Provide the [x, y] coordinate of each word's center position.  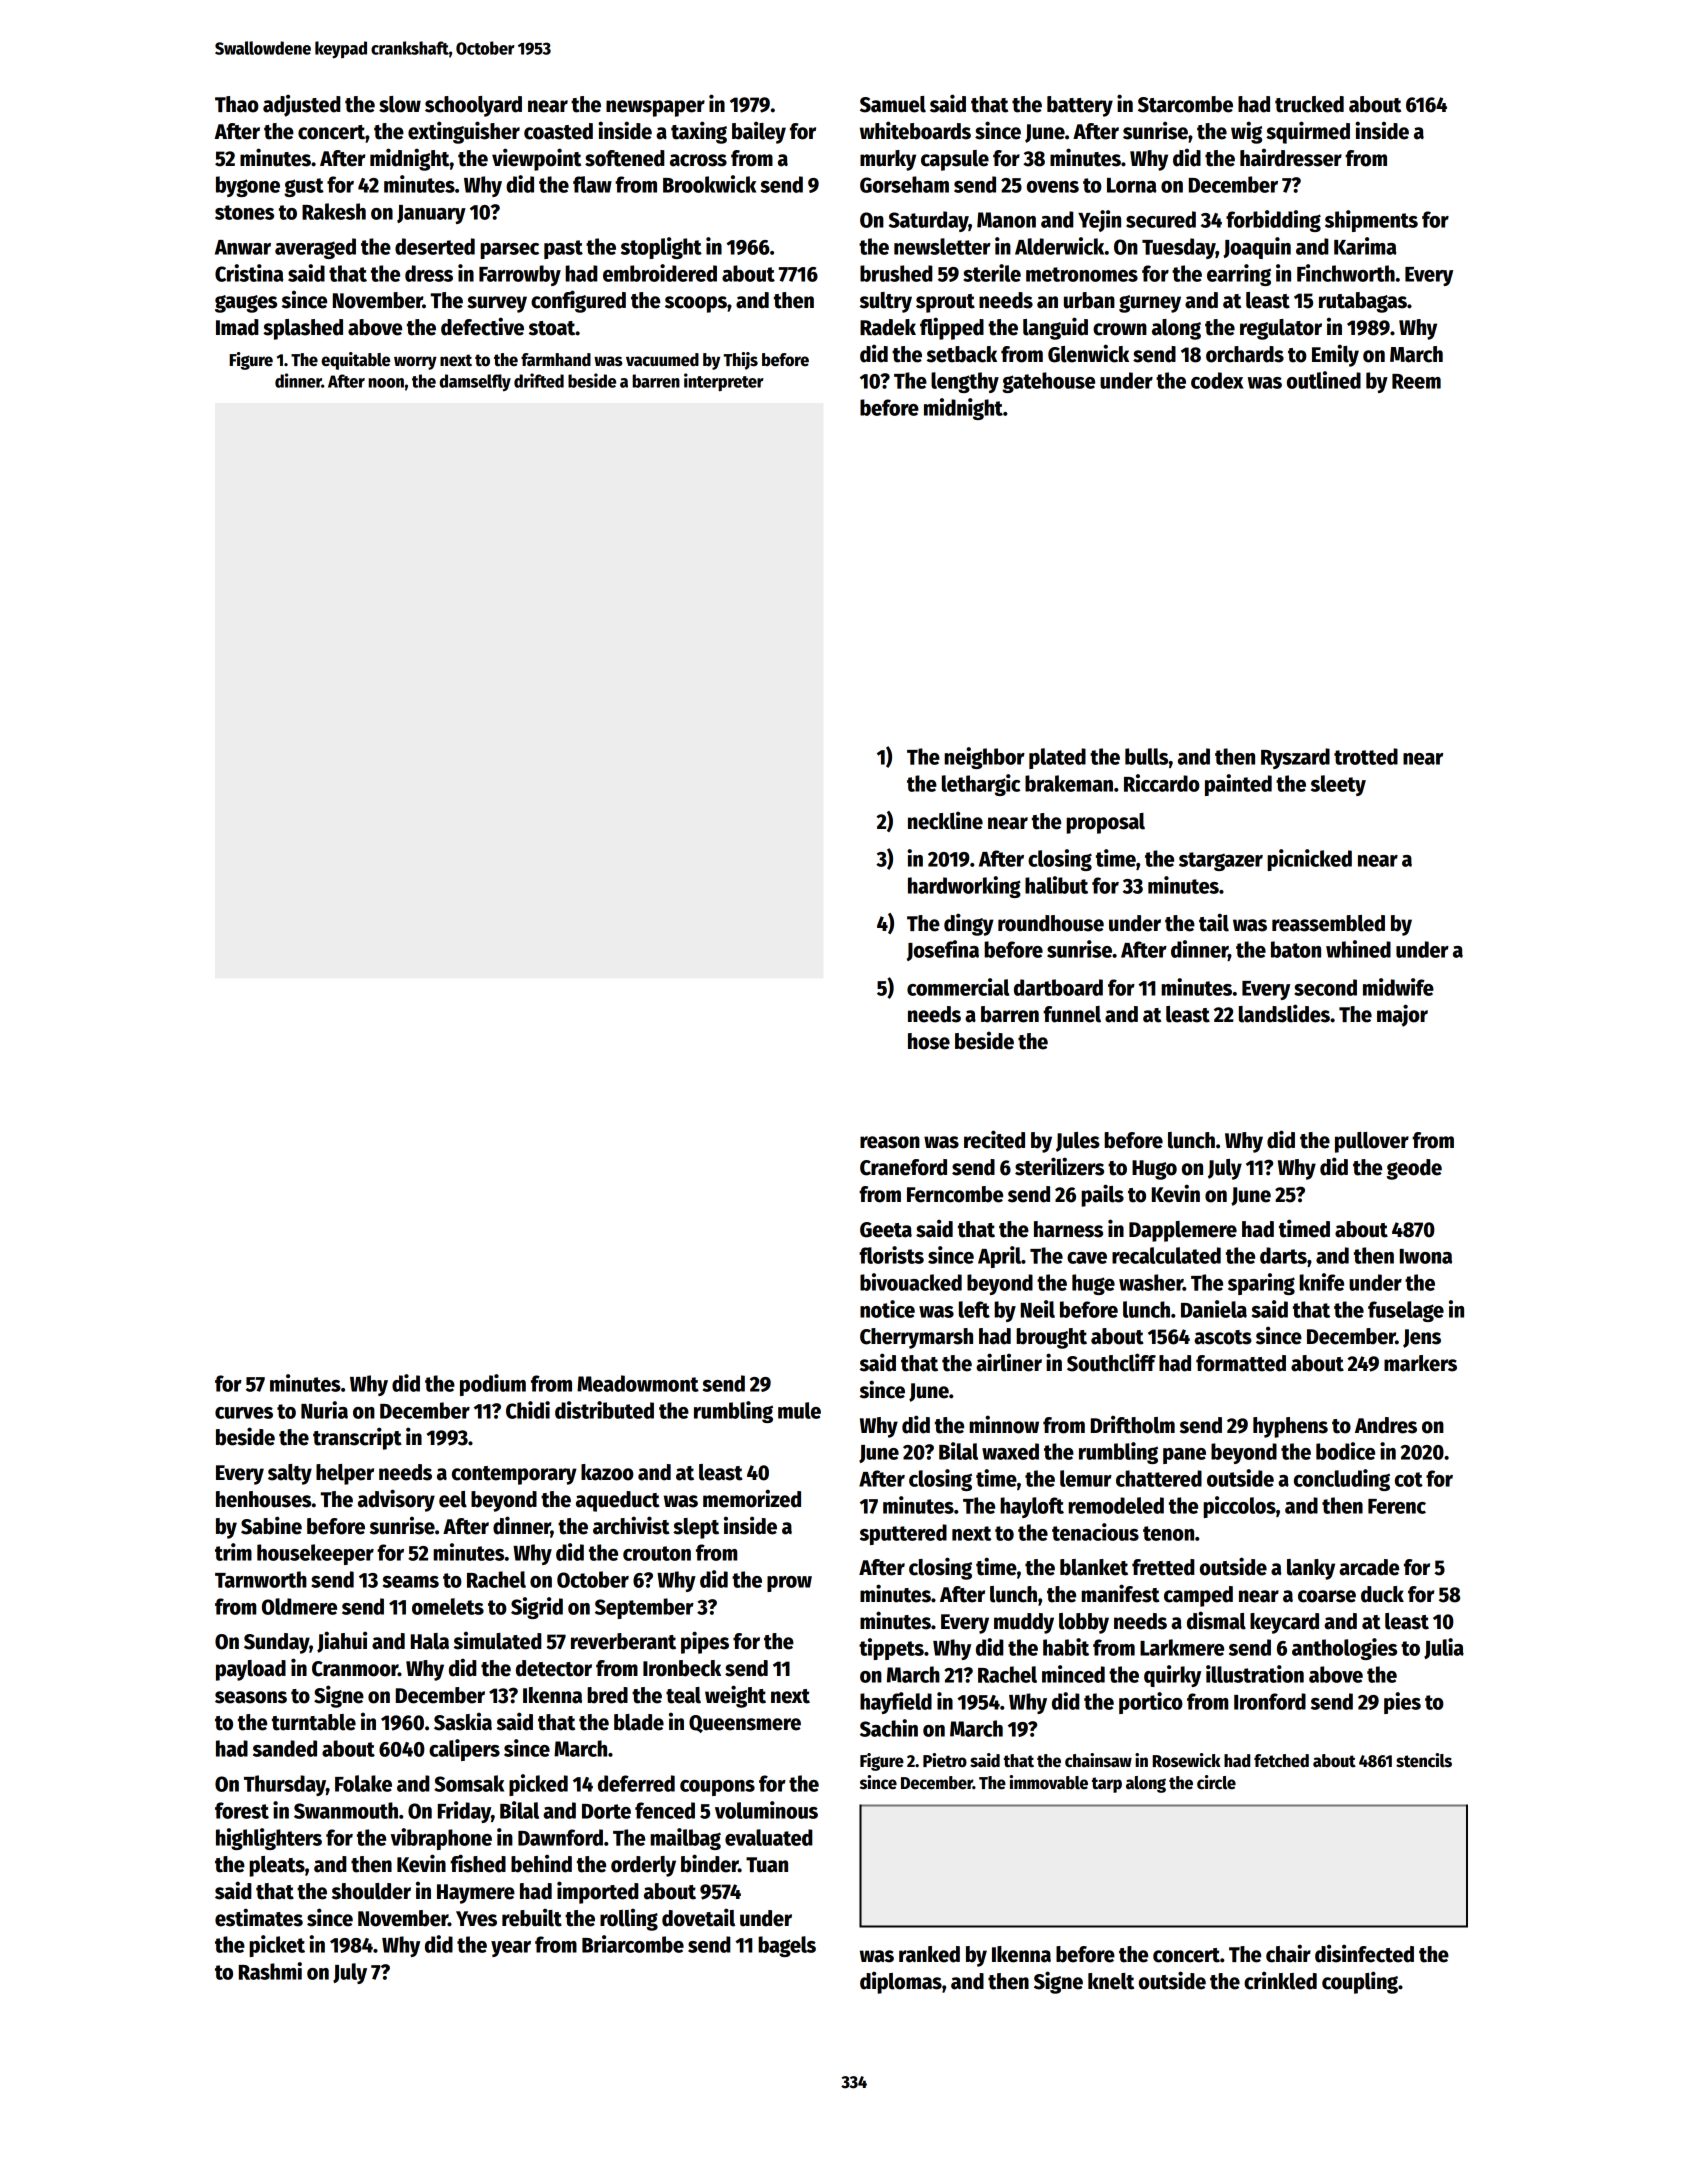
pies [1402, 1703]
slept [696, 1528]
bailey [759, 132]
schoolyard [473, 106]
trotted [1366, 756]
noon [386, 383]
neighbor [984, 758]
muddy [1024, 1623]
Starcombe [1185, 104]
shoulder [371, 1891]
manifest [1120, 1593]
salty [290, 1474]
